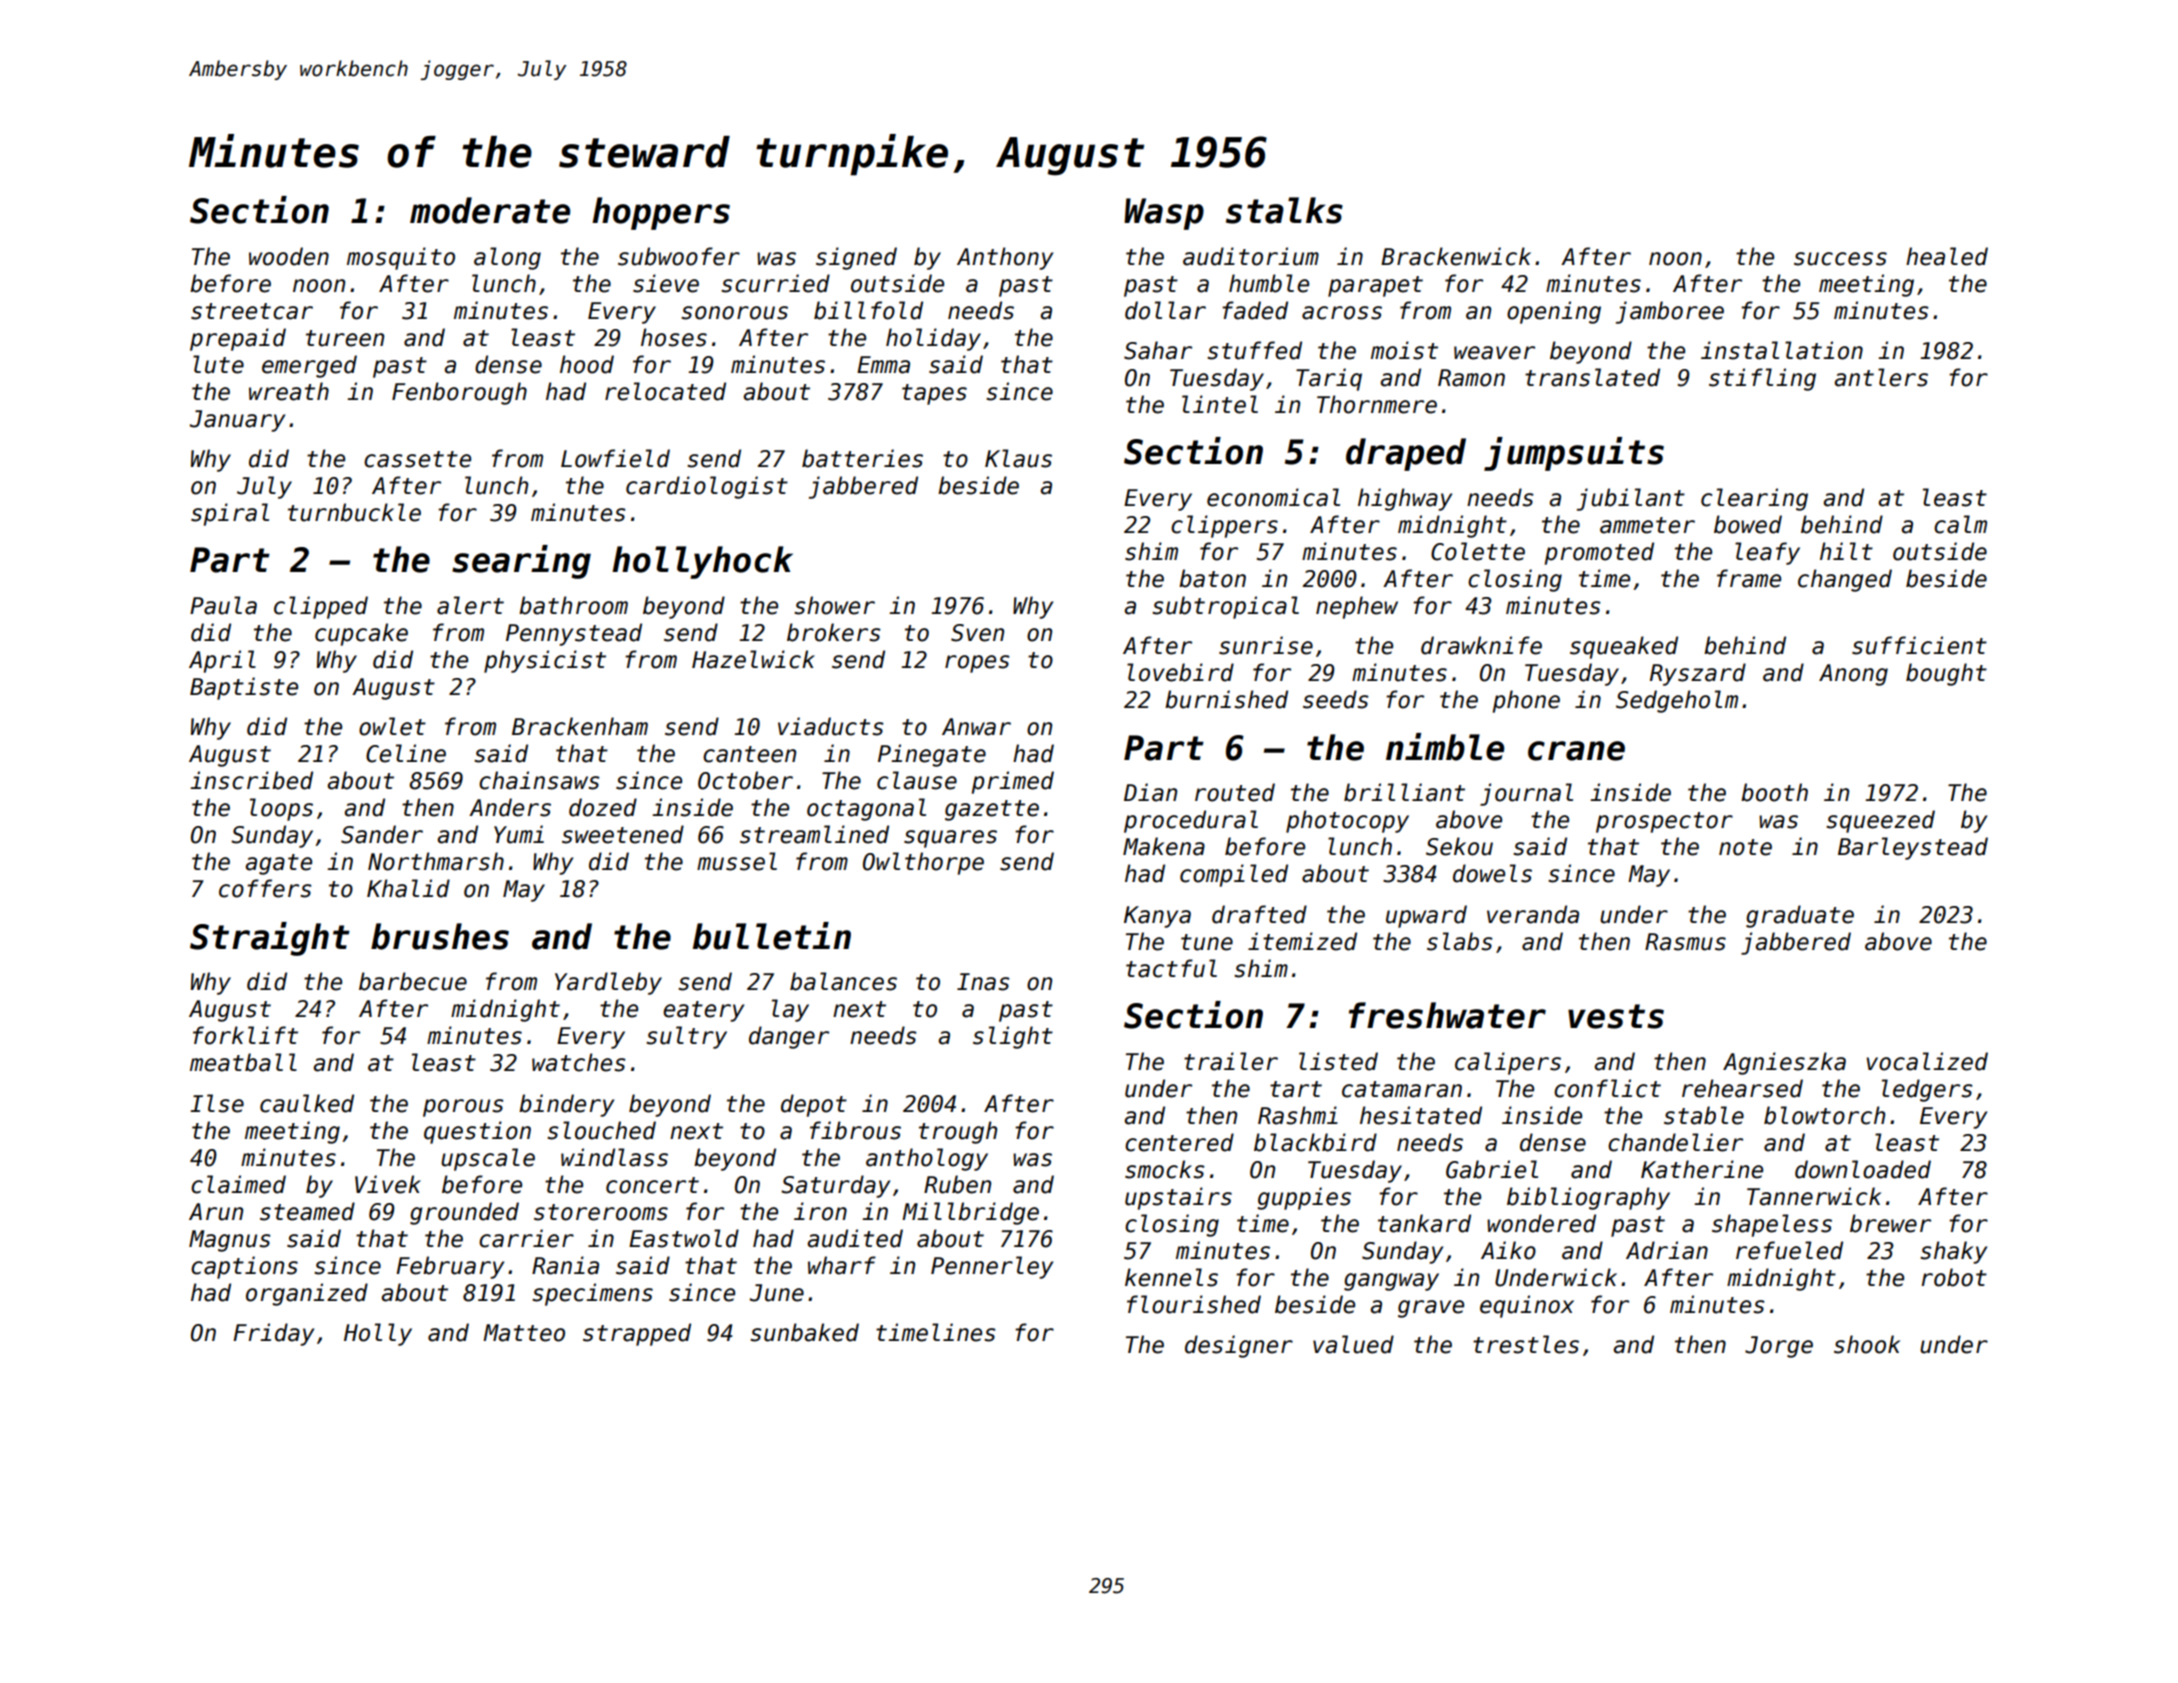  I want to click on watches, so click(579, 1062).
